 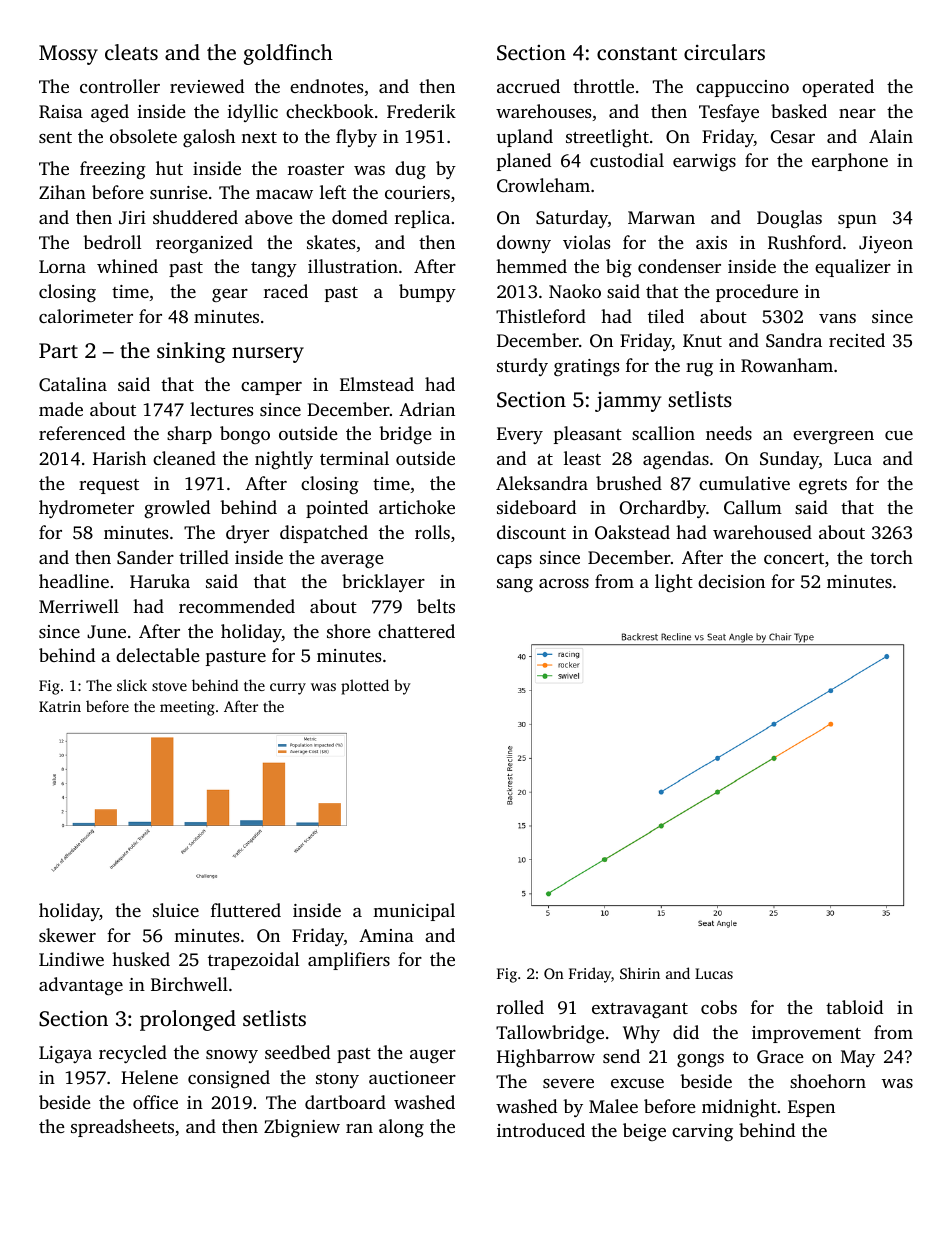 I want to click on Haruka, so click(x=160, y=581).
